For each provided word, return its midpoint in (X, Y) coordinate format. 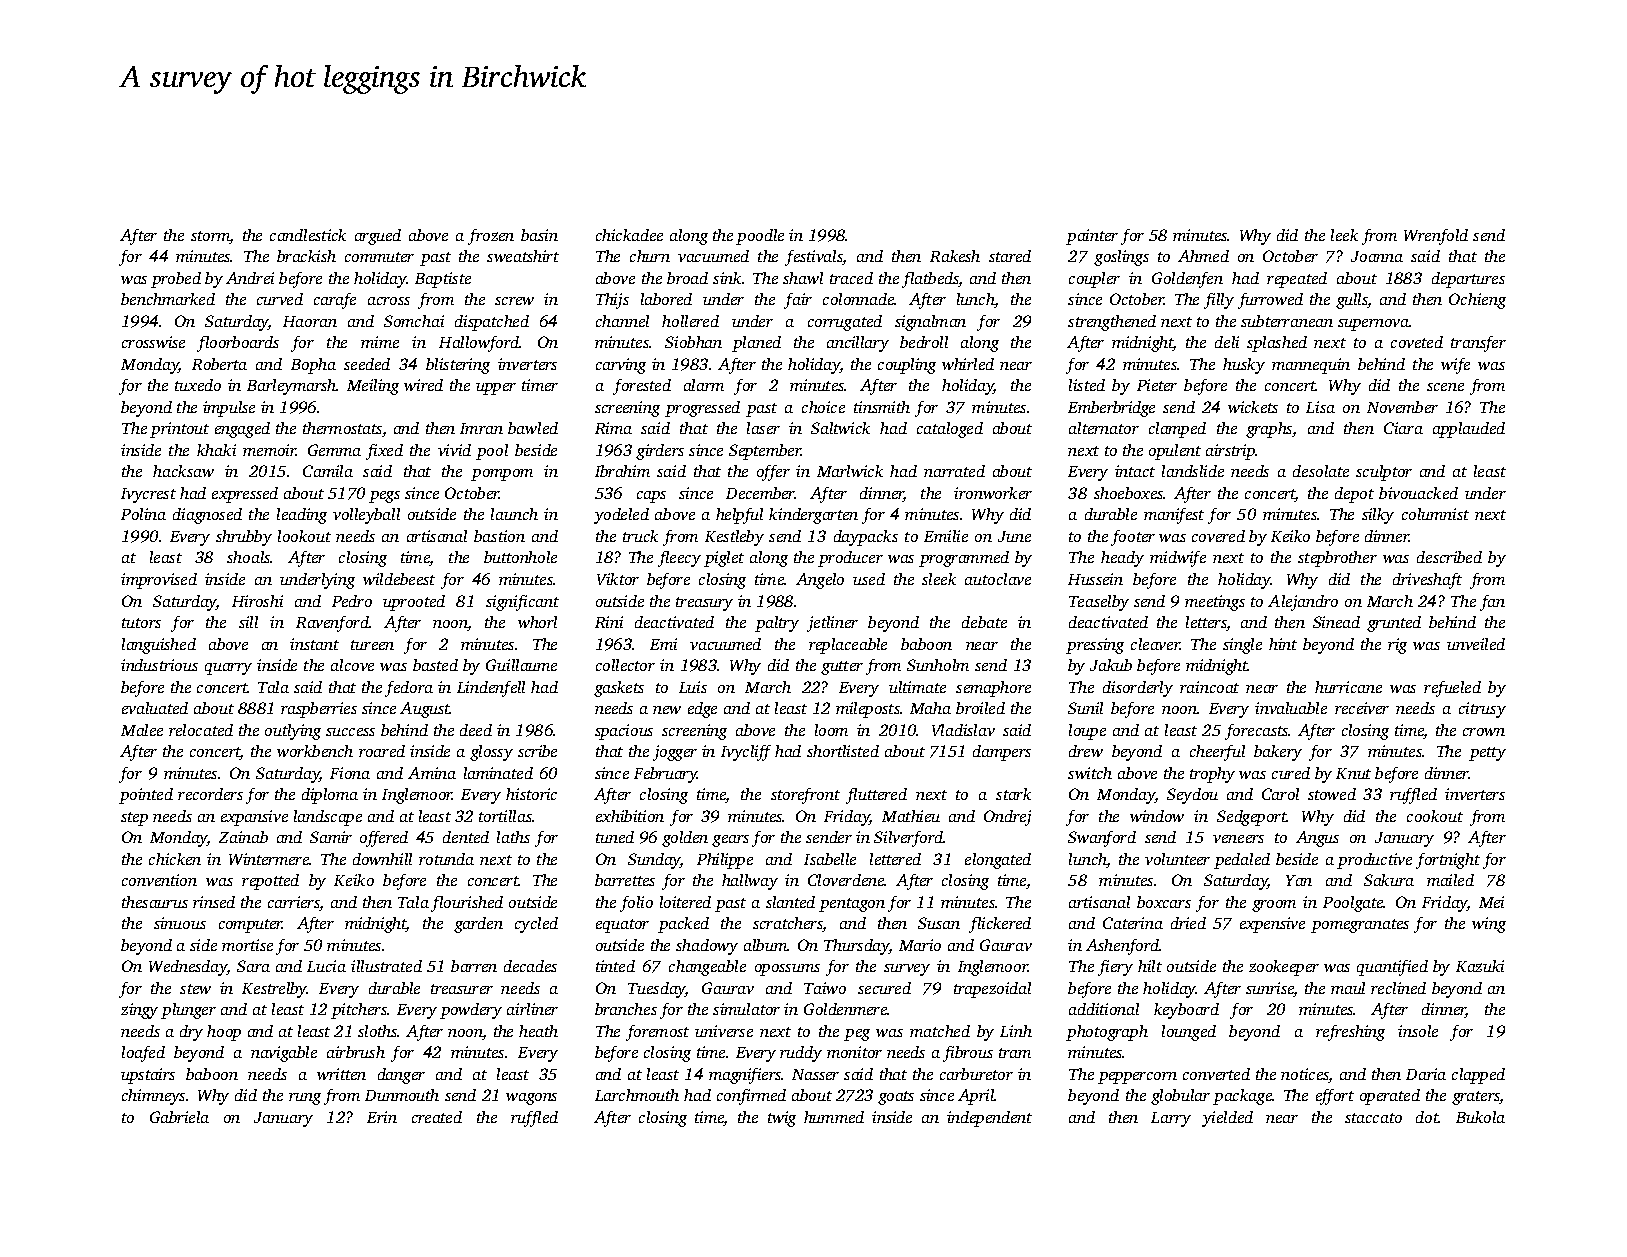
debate (984, 622)
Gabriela (179, 1117)
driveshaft (1427, 581)
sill (248, 622)
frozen (491, 237)
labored (666, 299)
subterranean (1287, 321)
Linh (1016, 1031)
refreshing (1350, 1033)
